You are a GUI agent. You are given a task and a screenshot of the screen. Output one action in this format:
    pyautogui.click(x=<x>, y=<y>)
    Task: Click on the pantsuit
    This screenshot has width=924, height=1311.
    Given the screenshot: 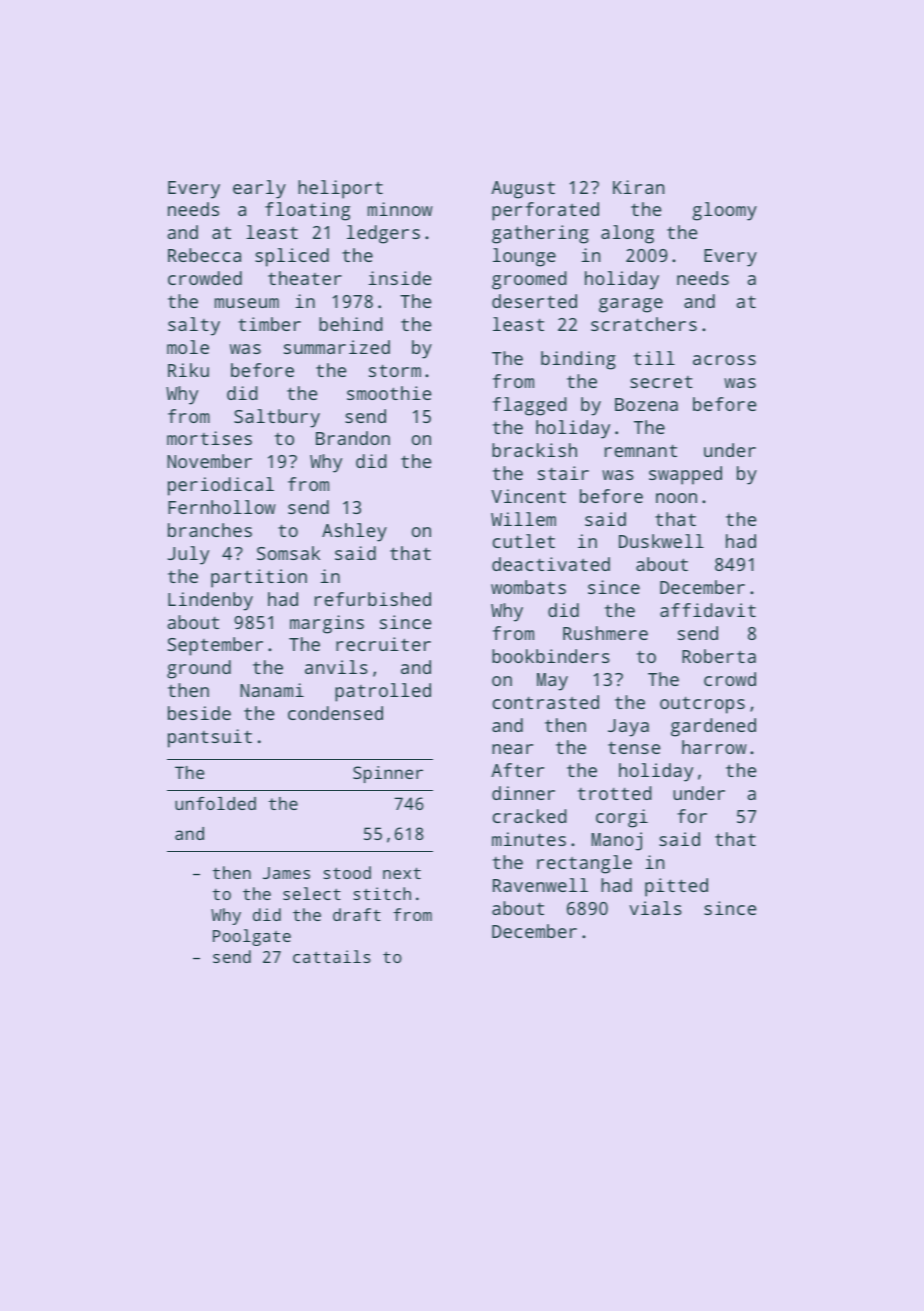 What is the action you would take?
    pyautogui.click(x=210, y=738)
